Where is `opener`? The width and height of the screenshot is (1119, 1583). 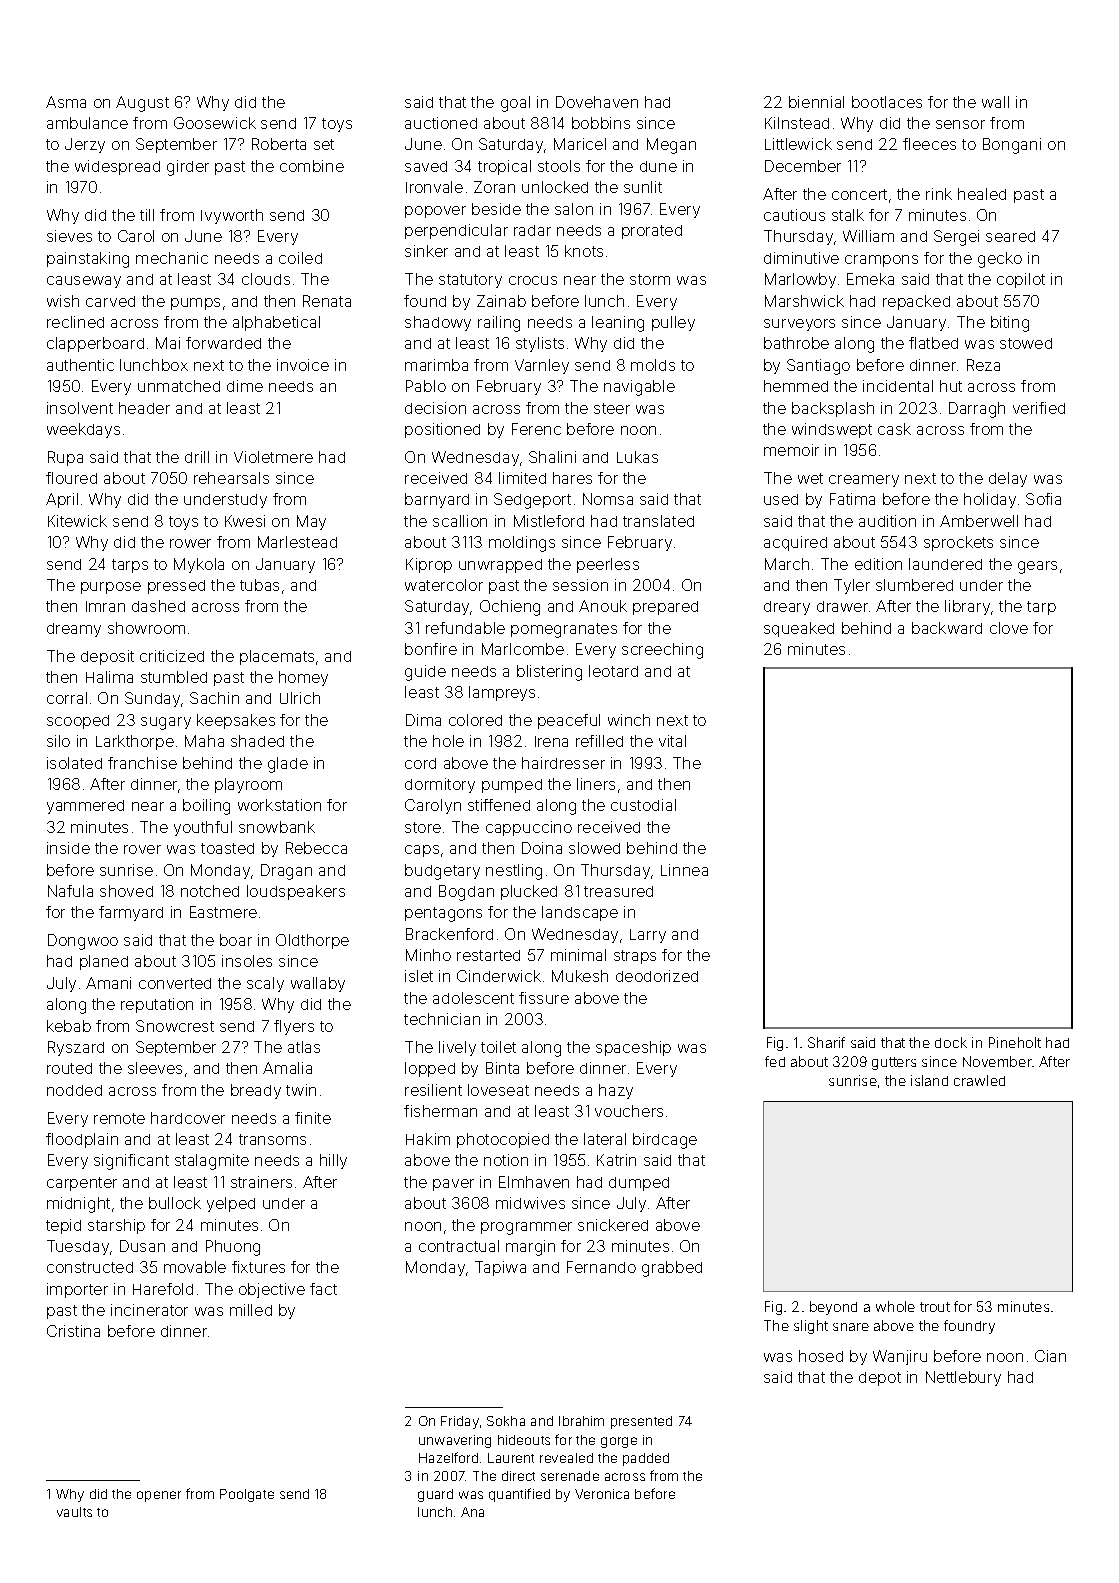
opener is located at coordinates (159, 1496).
